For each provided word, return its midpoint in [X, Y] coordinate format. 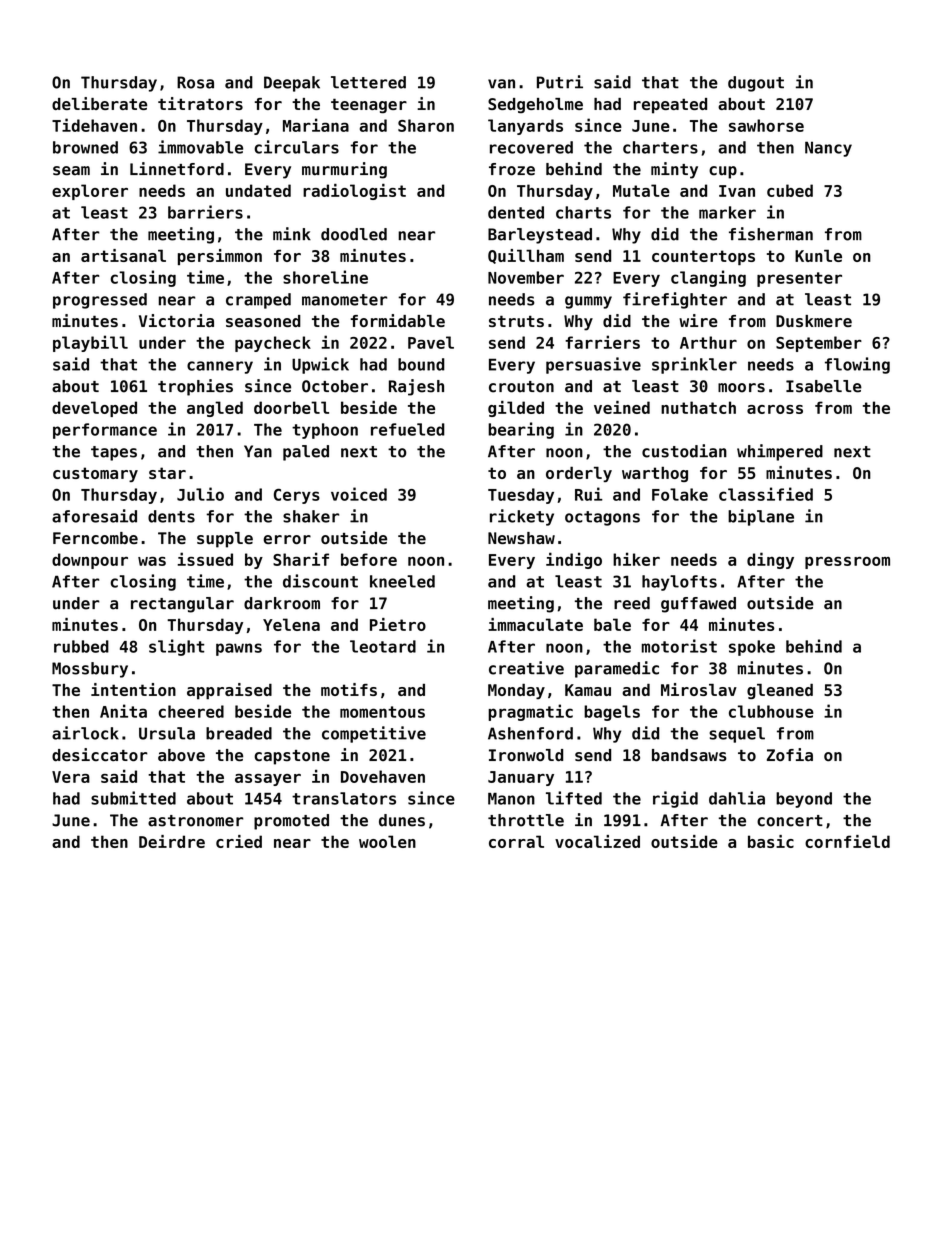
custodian [684, 451]
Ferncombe [95, 538]
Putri [560, 82]
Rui [589, 494]
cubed [790, 190]
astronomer [195, 821]
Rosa [195, 82]
